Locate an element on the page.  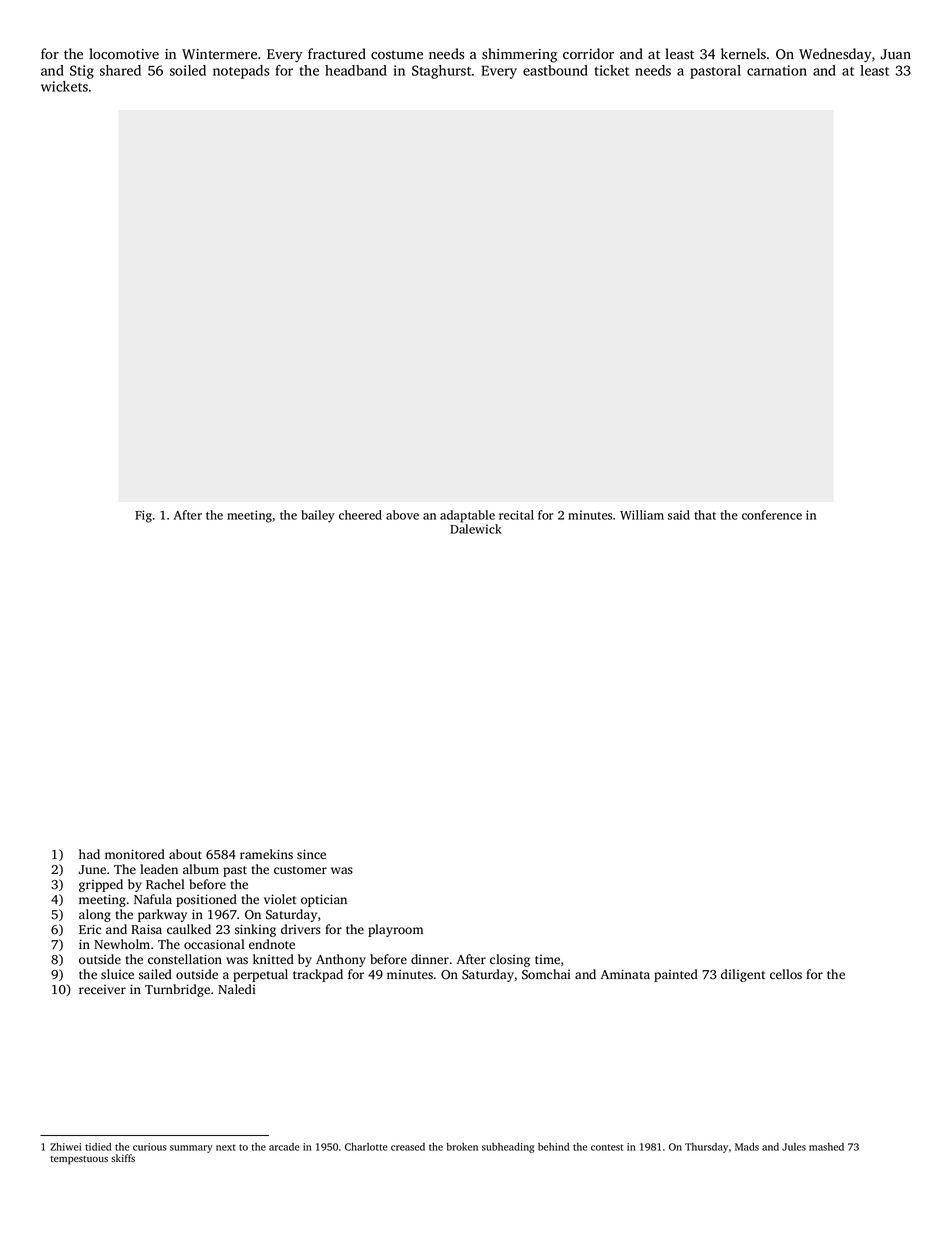
constellation is located at coordinates (185, 959).
